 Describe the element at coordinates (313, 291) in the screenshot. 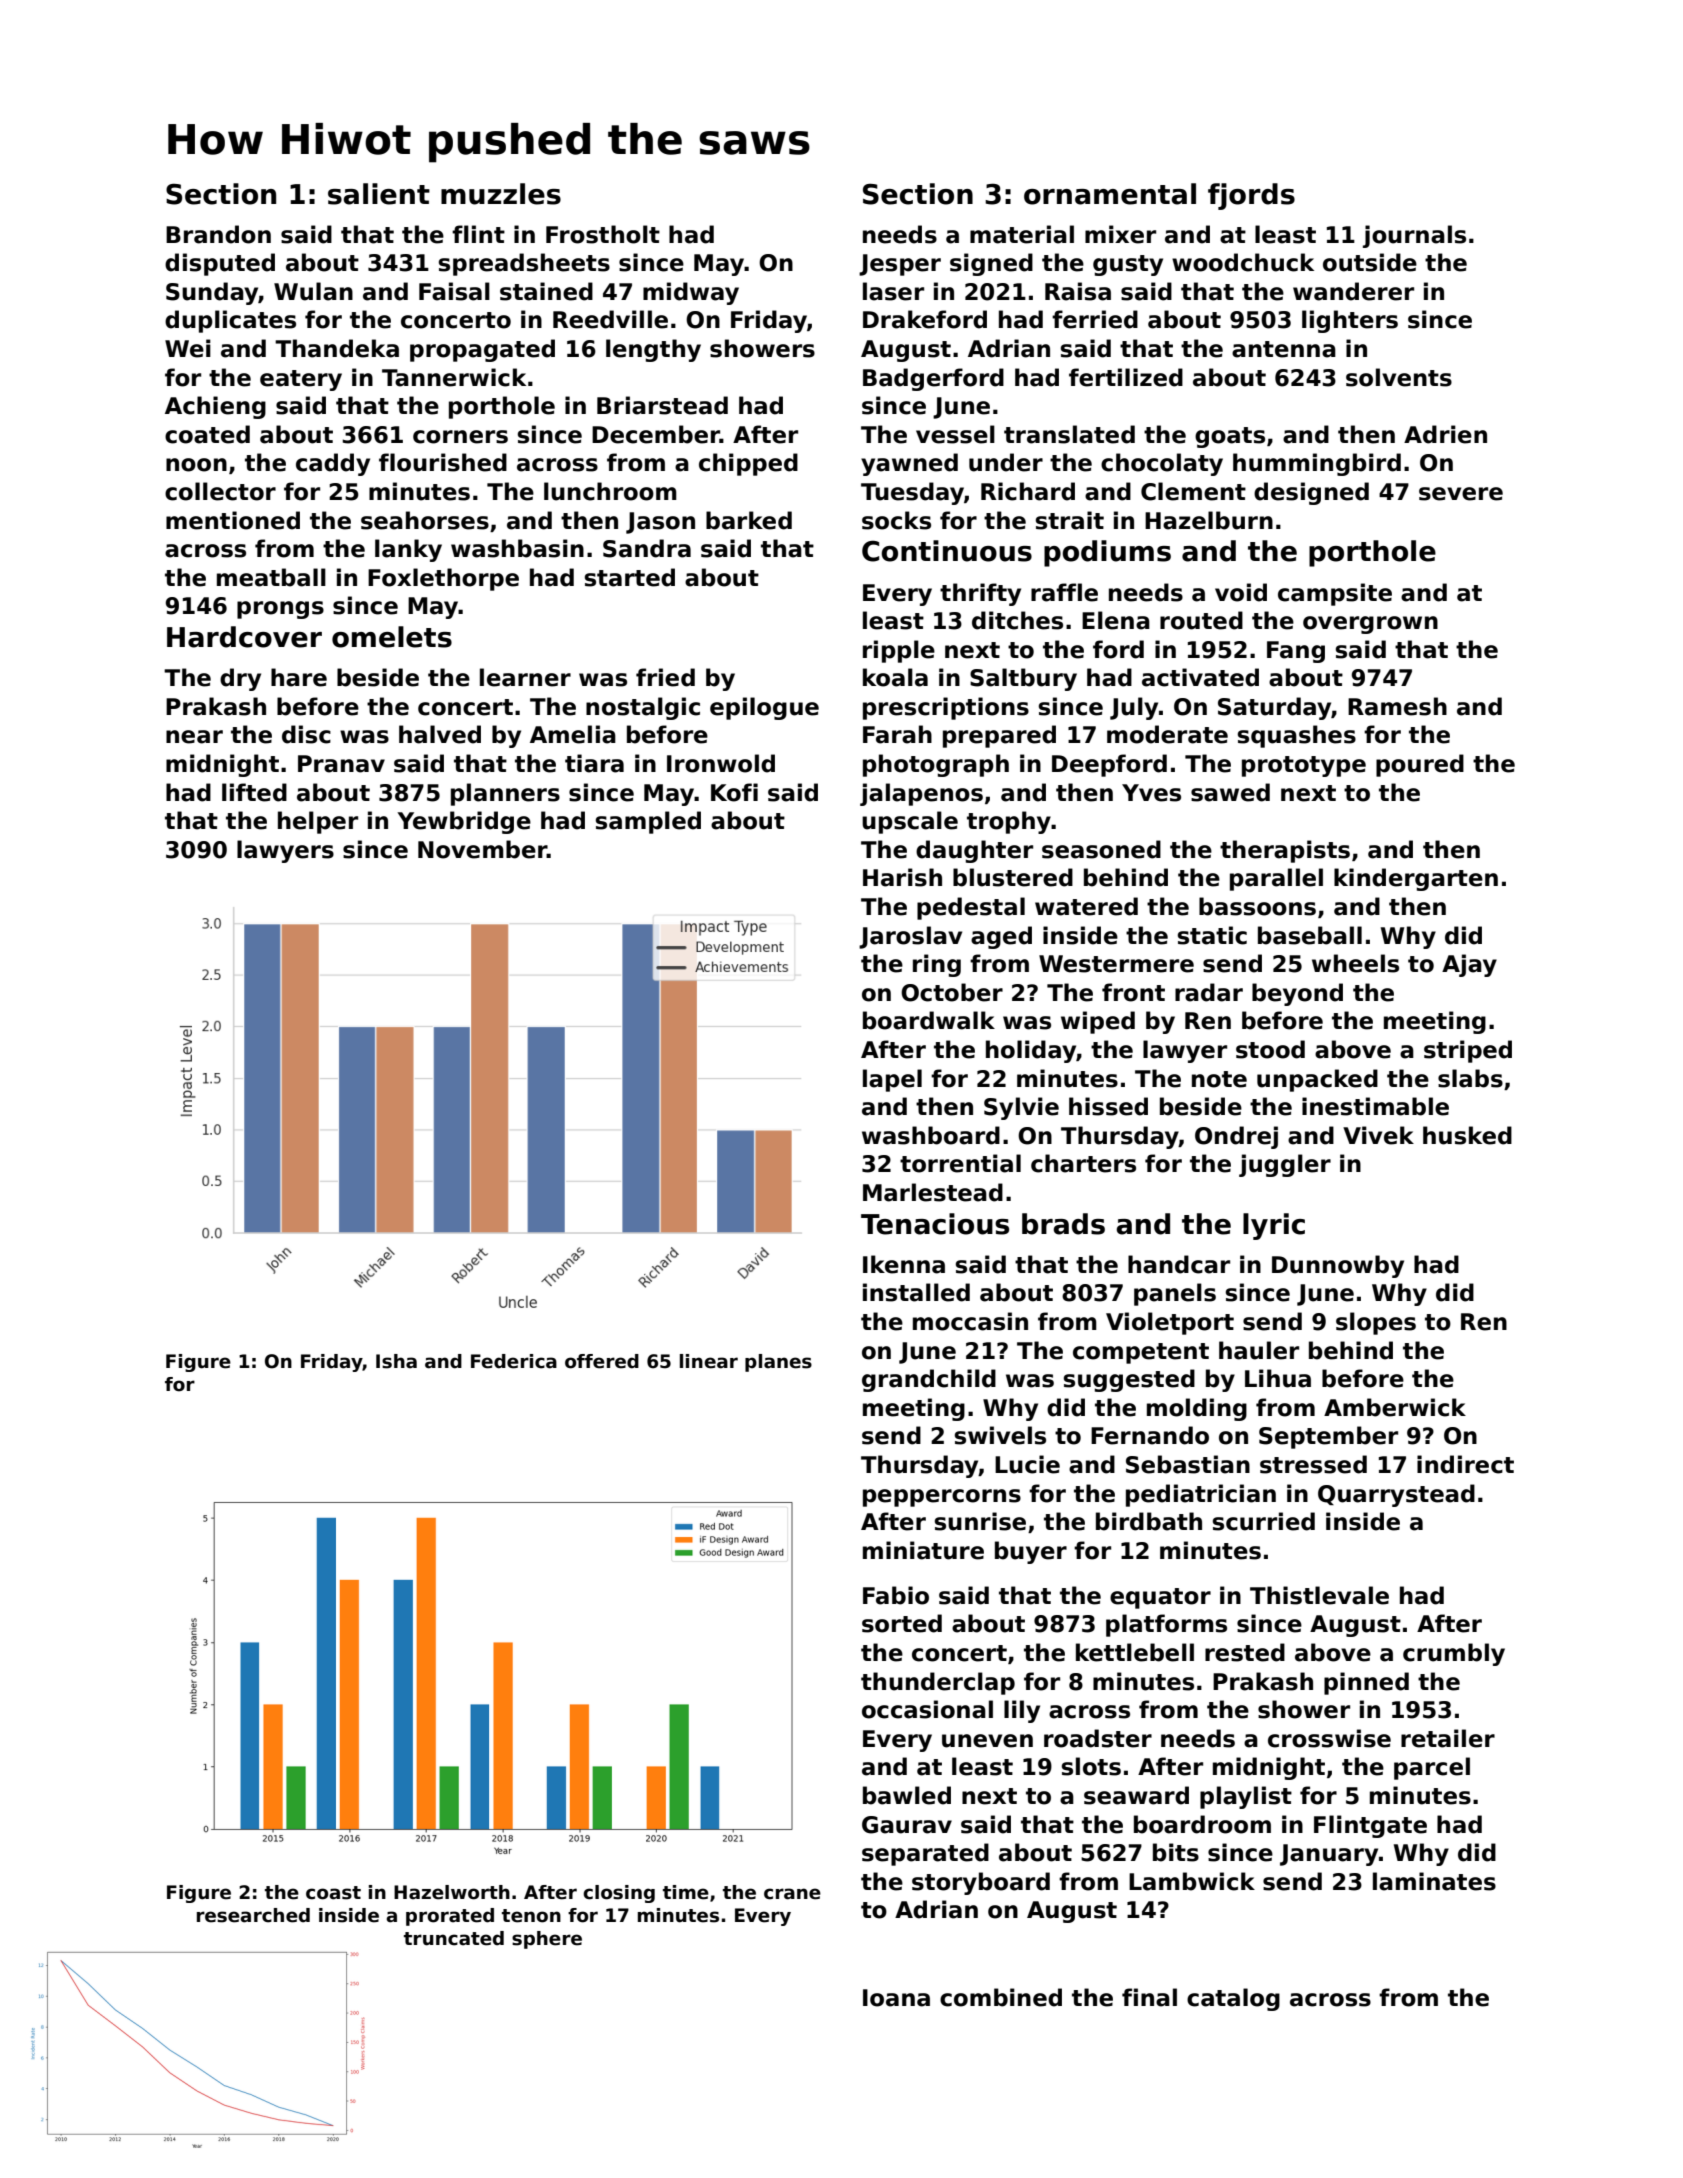

I see `Wulan` at that location.
